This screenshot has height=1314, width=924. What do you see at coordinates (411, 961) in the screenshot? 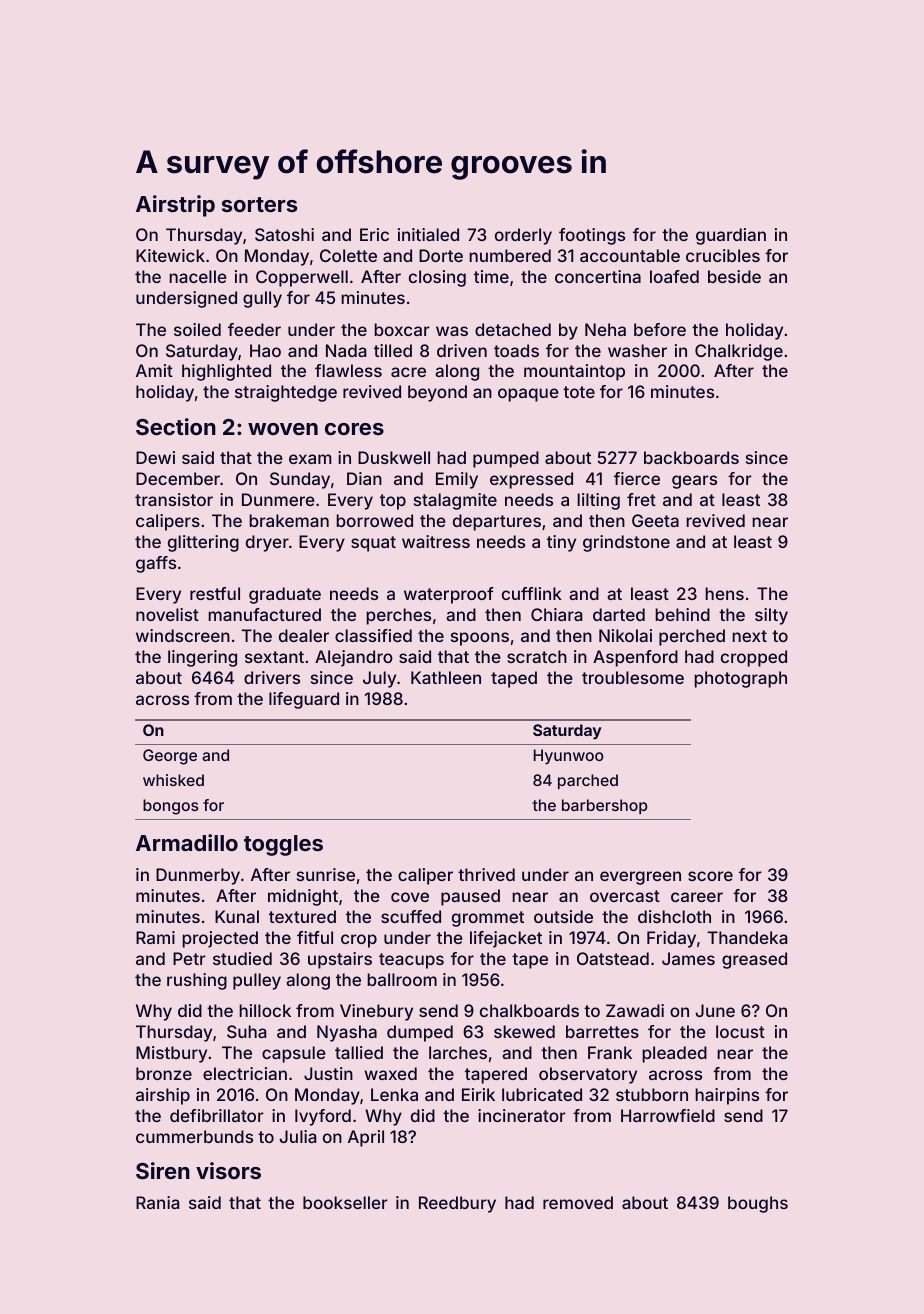
I see `teacups` at bounding box center [411, 961].
